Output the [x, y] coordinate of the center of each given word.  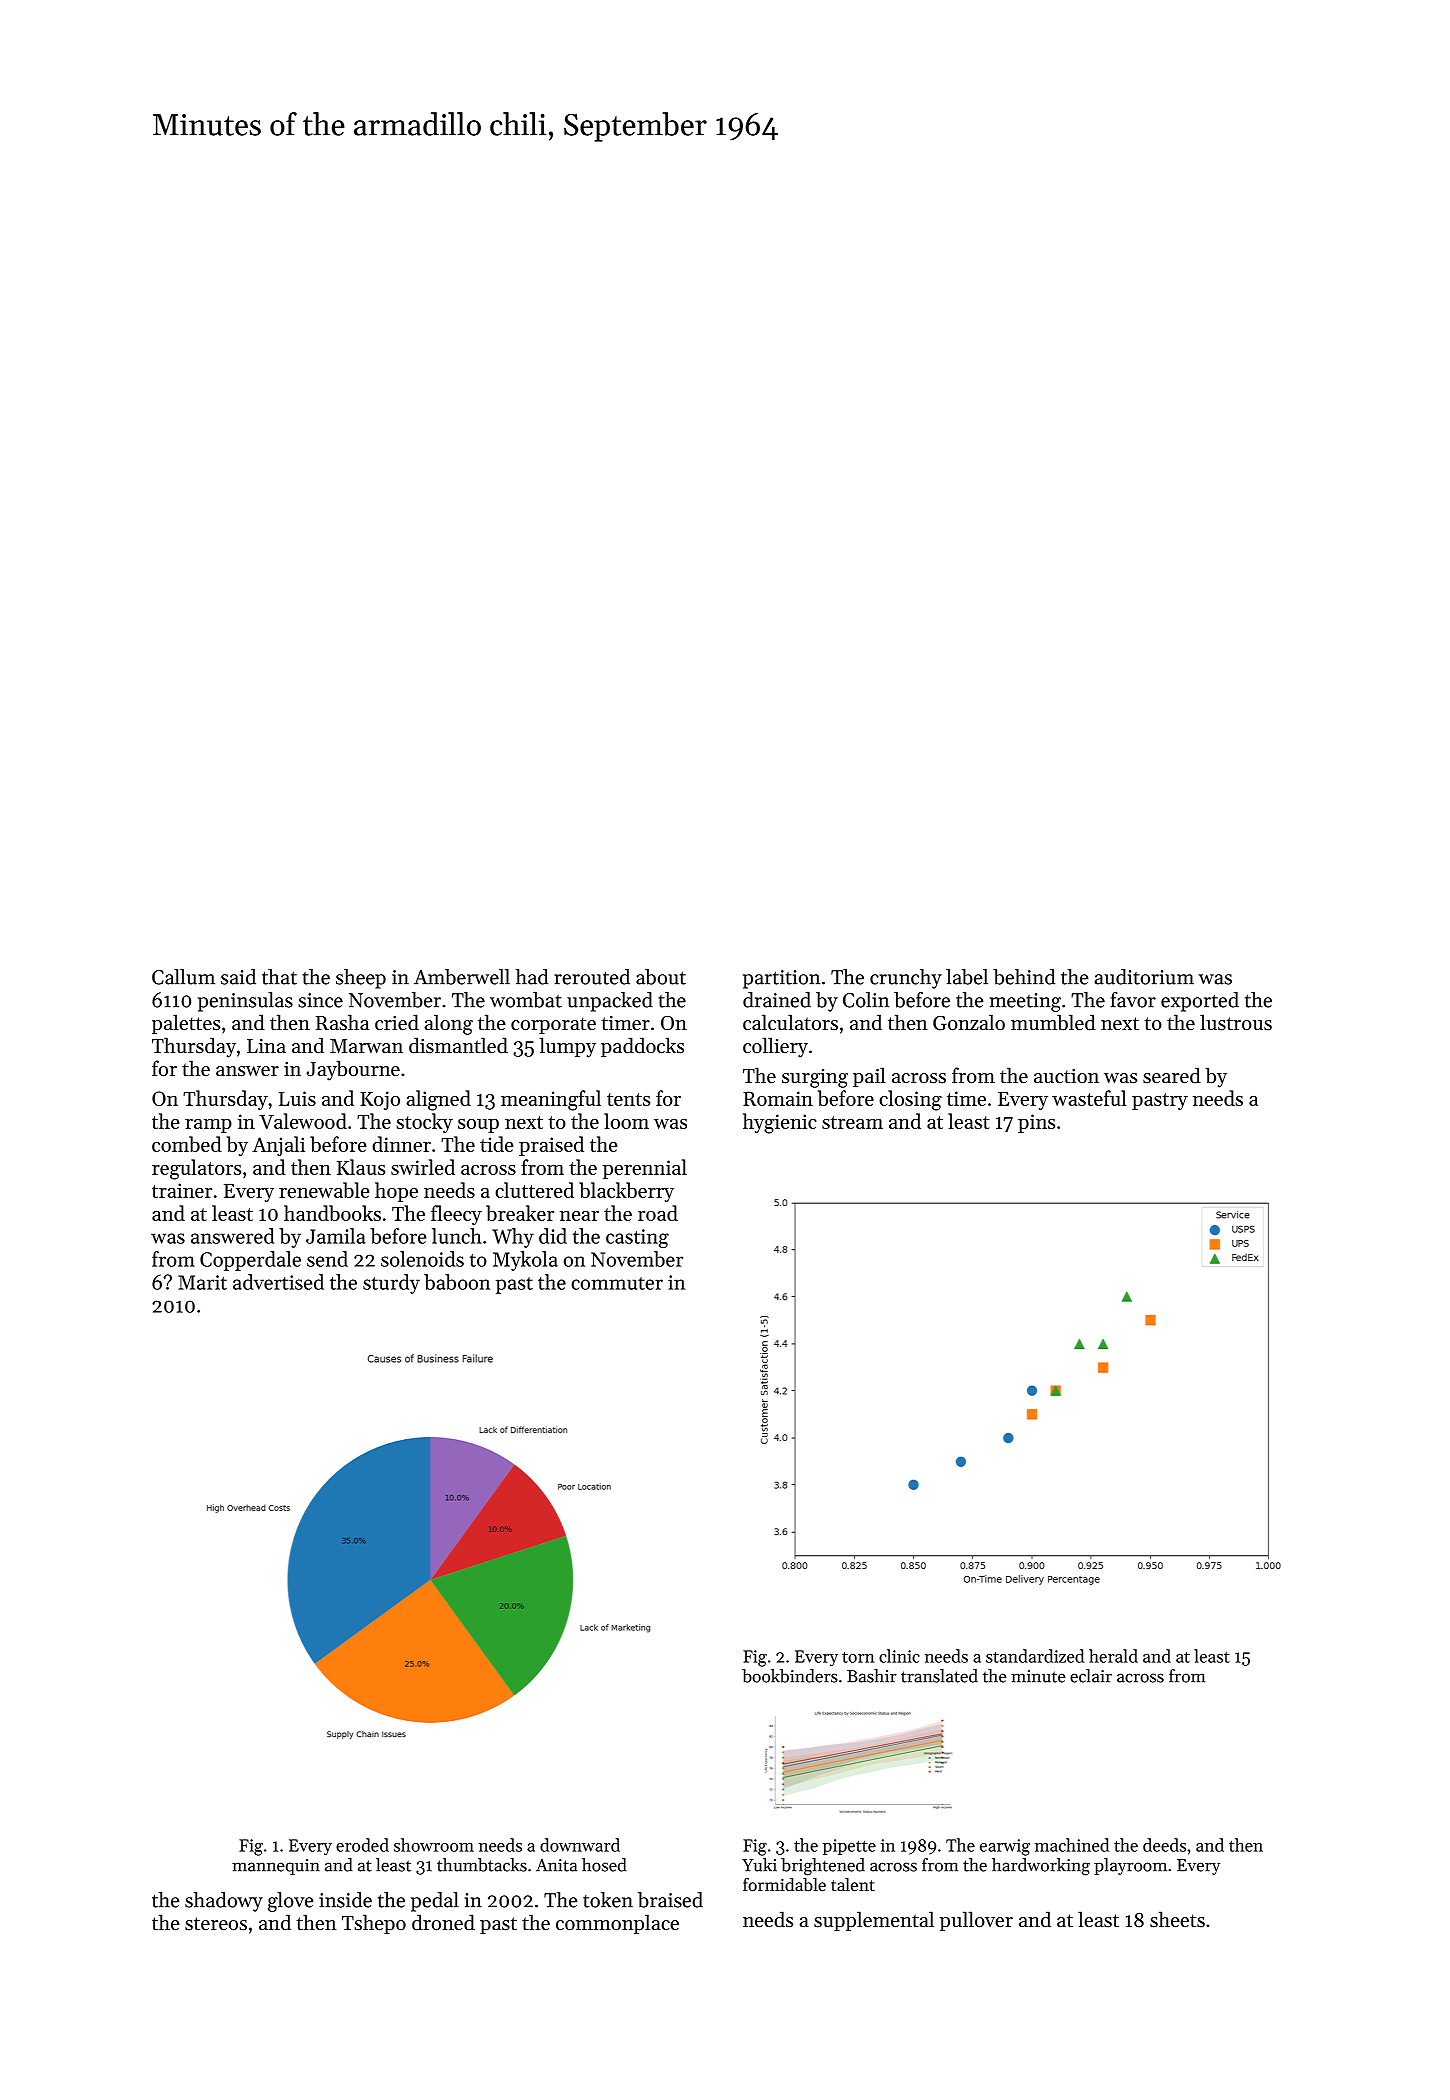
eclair [1091, 1676]
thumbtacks [482, 1865]
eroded [362, 1845]
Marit [202, 1282]
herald [1113, 1656]
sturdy [391, 1284]
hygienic [780, 1123]
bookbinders [790, 1676]
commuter [617, 1283]
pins [1036, 1123]
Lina [266, 1046]
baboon [457, 1282]
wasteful [1089, 1098]
